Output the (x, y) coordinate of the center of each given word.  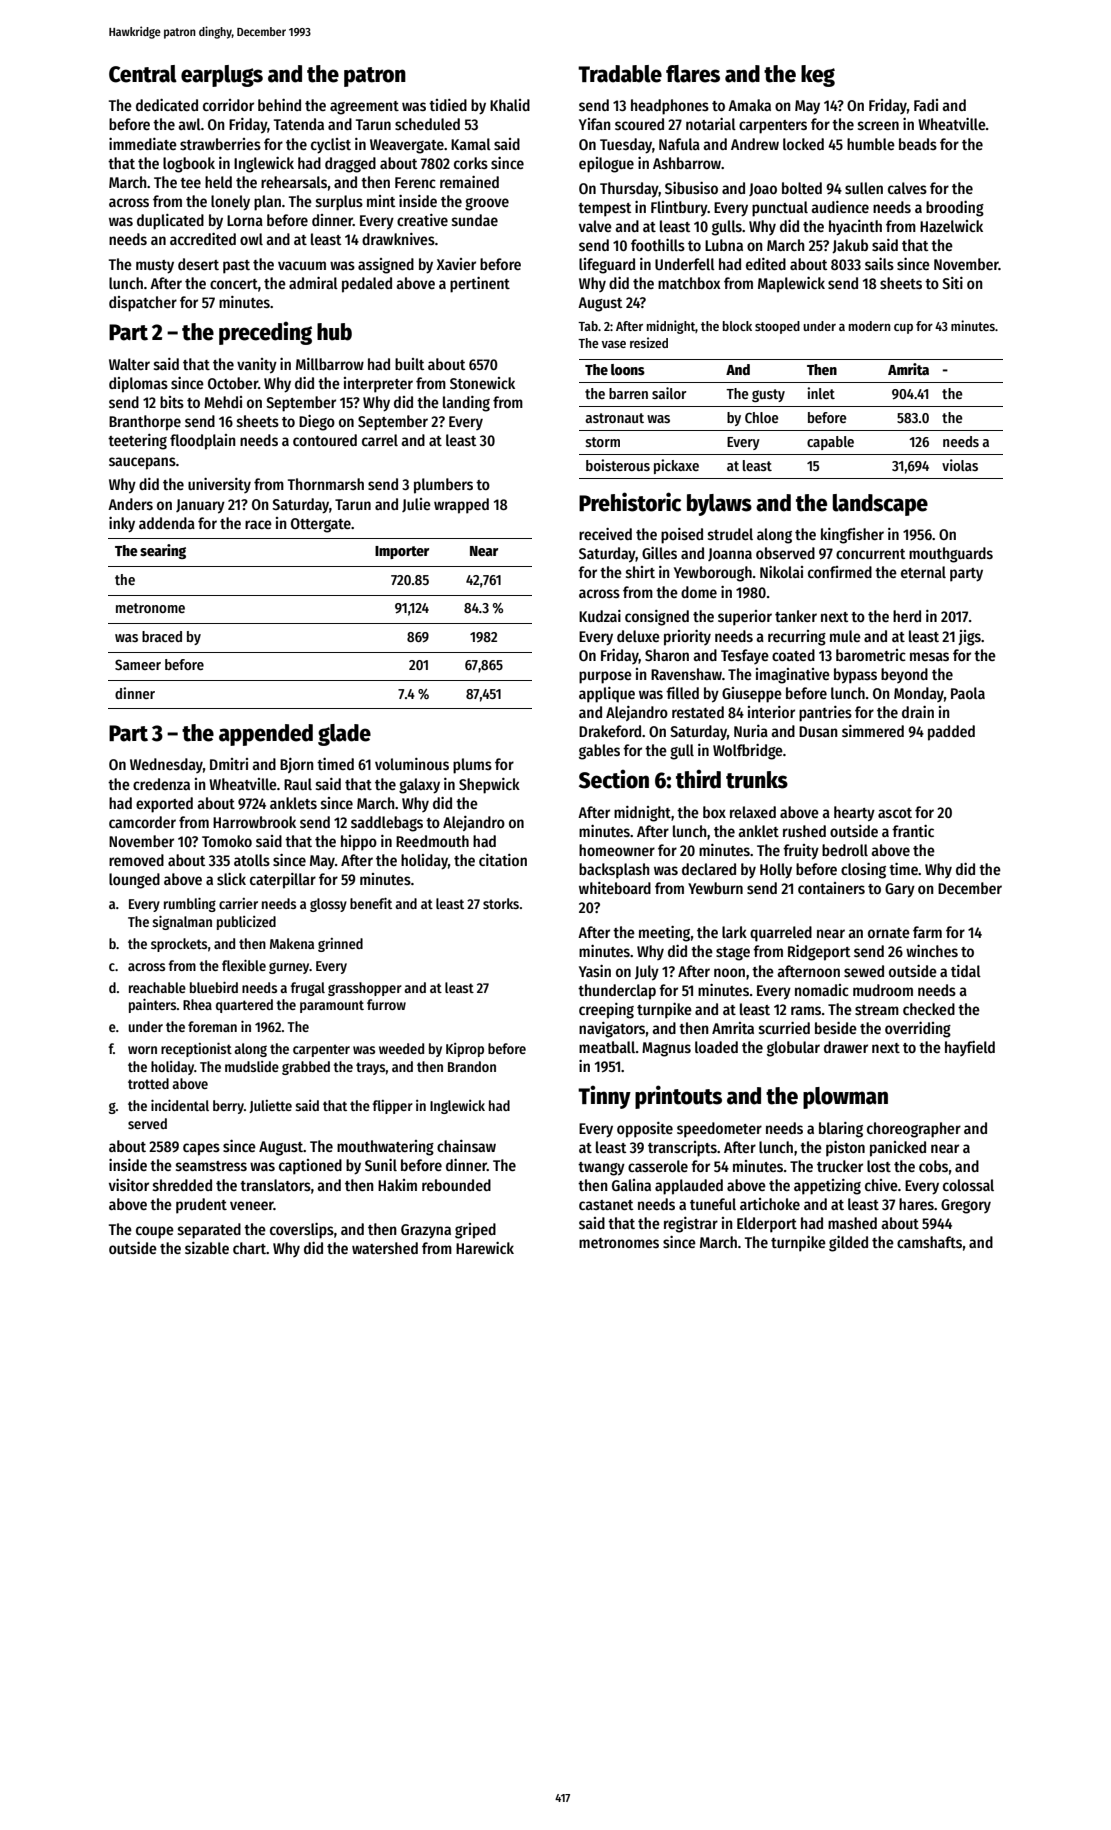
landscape (880, 505)
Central (143, 74)
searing (163, 551)
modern (870, 326)
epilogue (606, 165)
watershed (385, 1248)
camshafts (929, 1242)
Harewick (485, 1248)
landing (466, 404)
